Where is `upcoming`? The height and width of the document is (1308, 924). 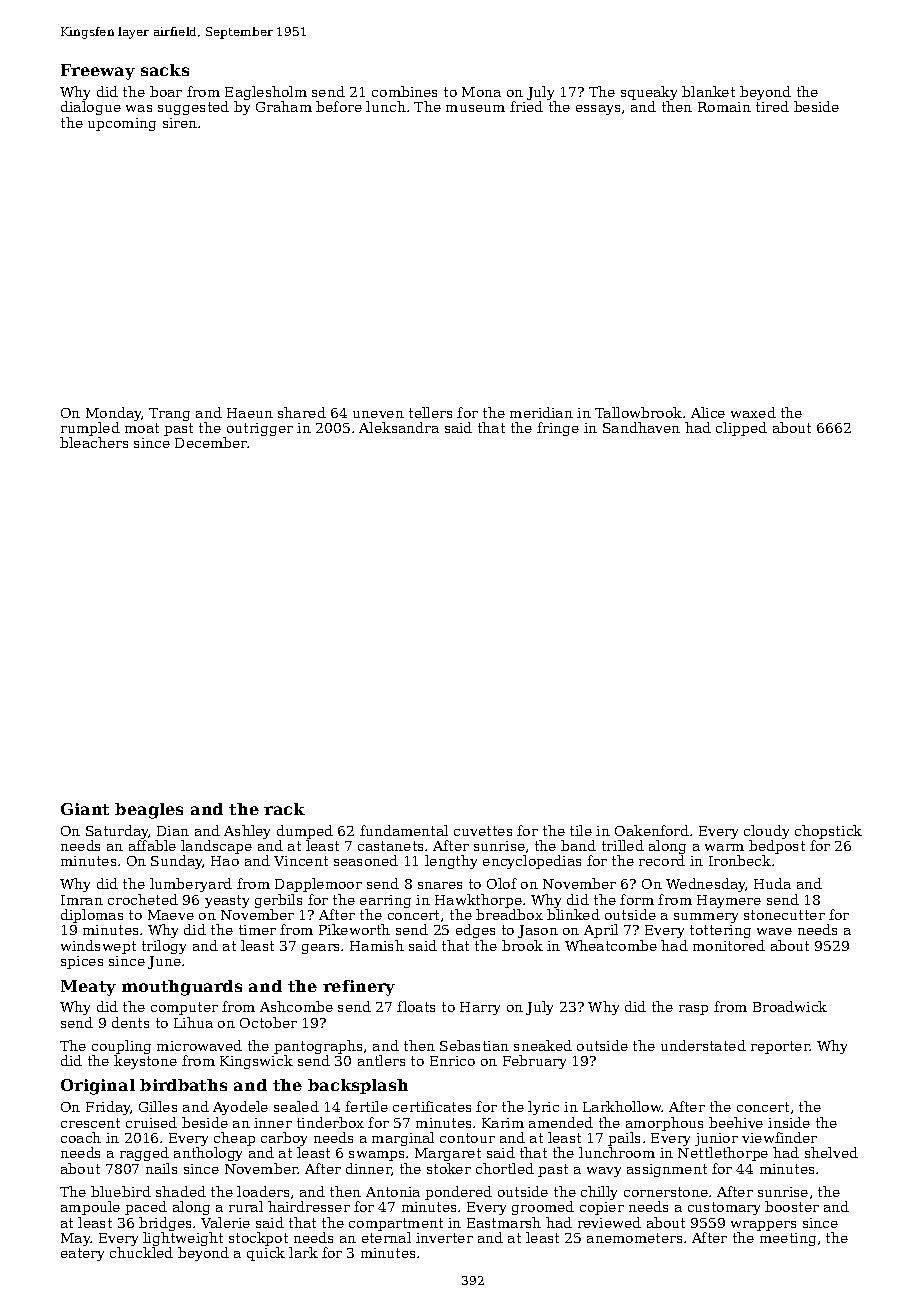
upcoming is located at coordinates (122, 124).
